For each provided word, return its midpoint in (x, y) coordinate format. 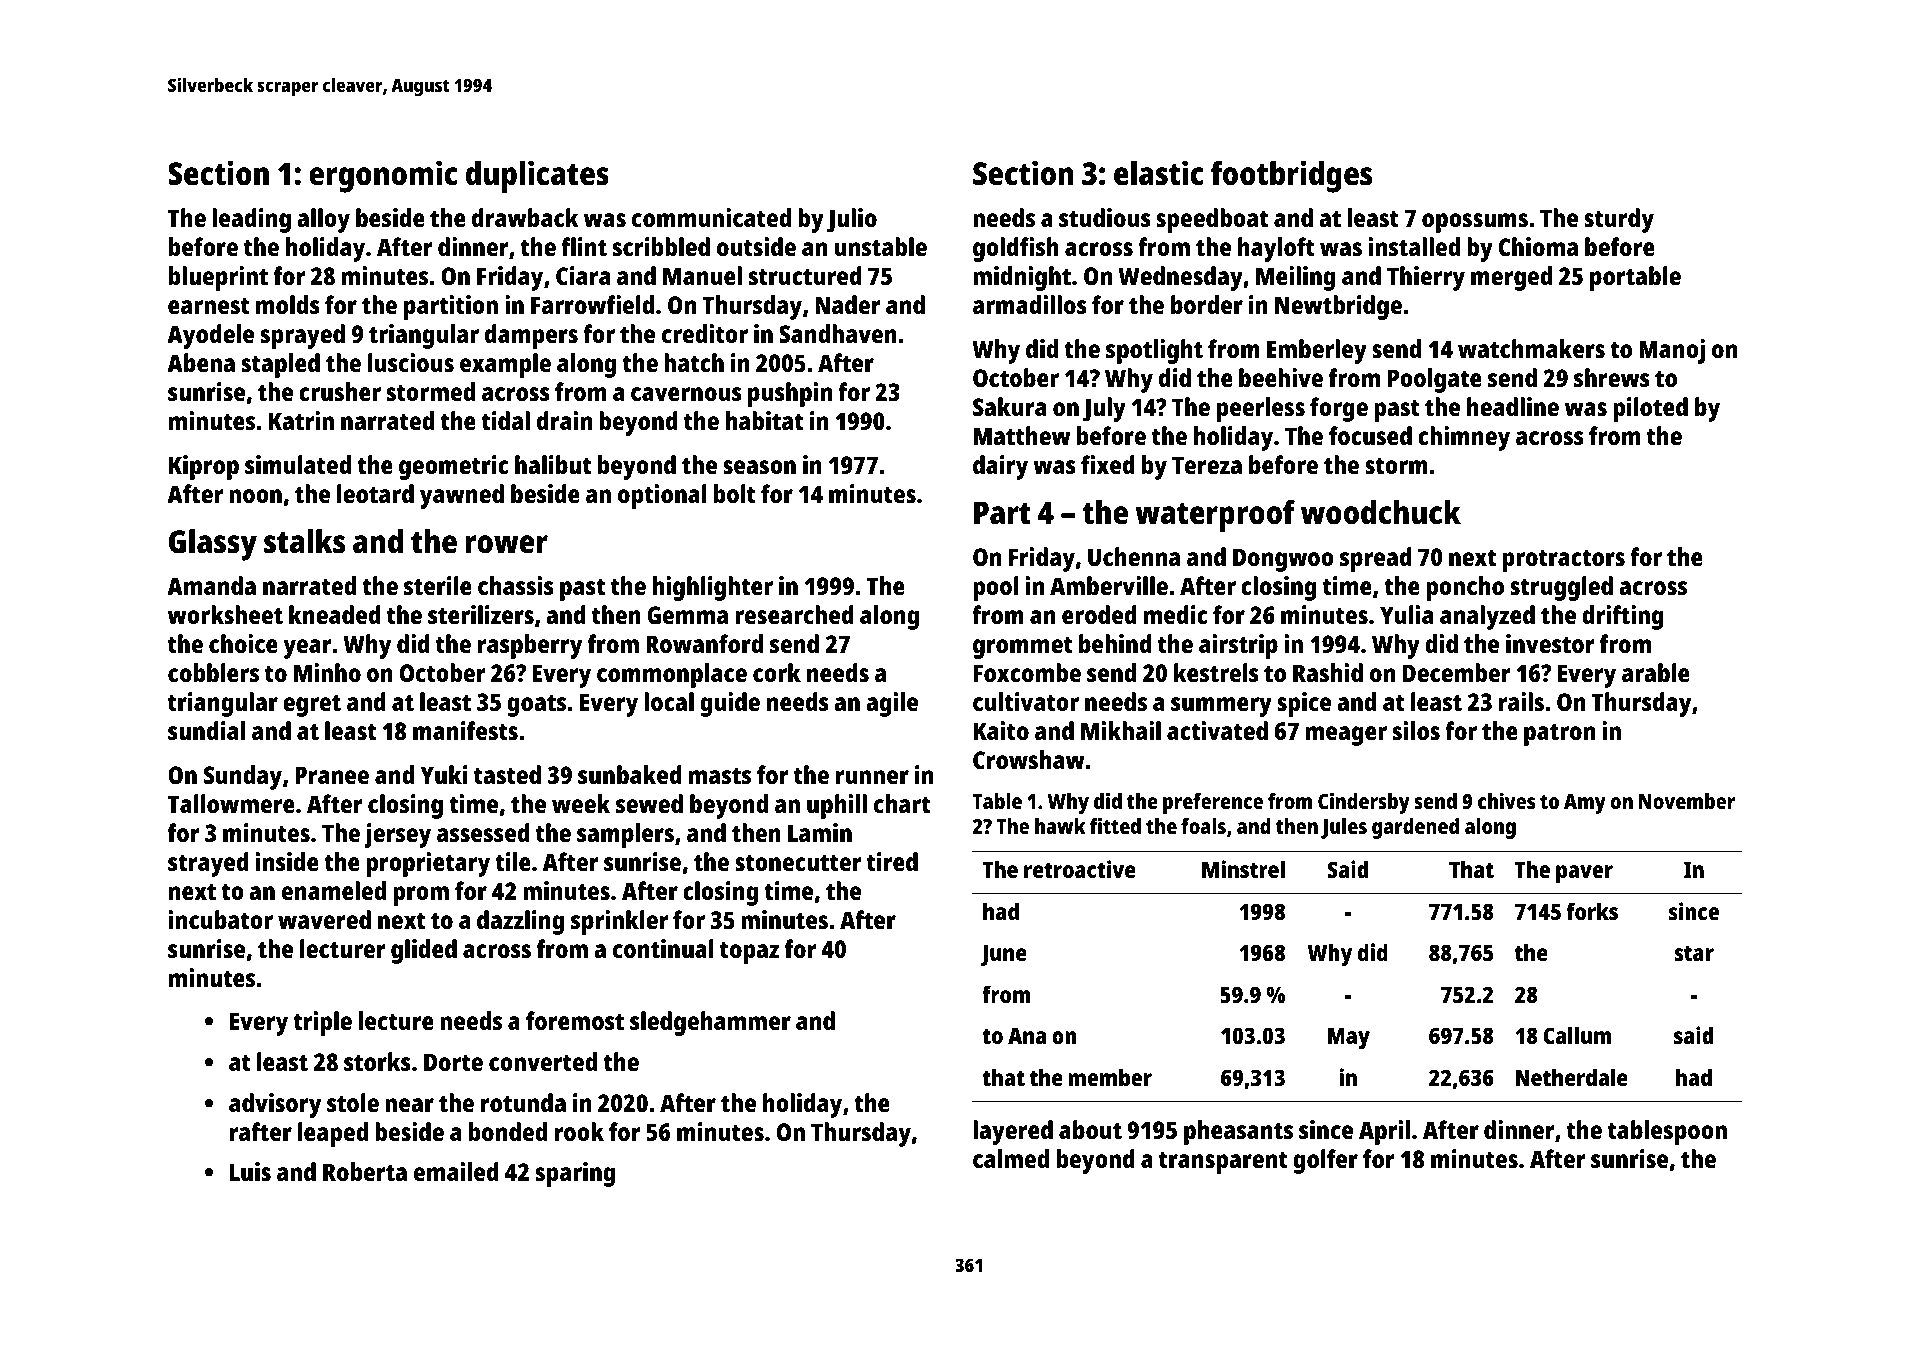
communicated (711, 217)
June (1003, 955)
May (1349, 1039)
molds (288, 304)
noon (255, 496)
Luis (250, 1171)
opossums (1475, 223)
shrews (1612, 377)
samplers (625, 835)
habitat (764, 420)
